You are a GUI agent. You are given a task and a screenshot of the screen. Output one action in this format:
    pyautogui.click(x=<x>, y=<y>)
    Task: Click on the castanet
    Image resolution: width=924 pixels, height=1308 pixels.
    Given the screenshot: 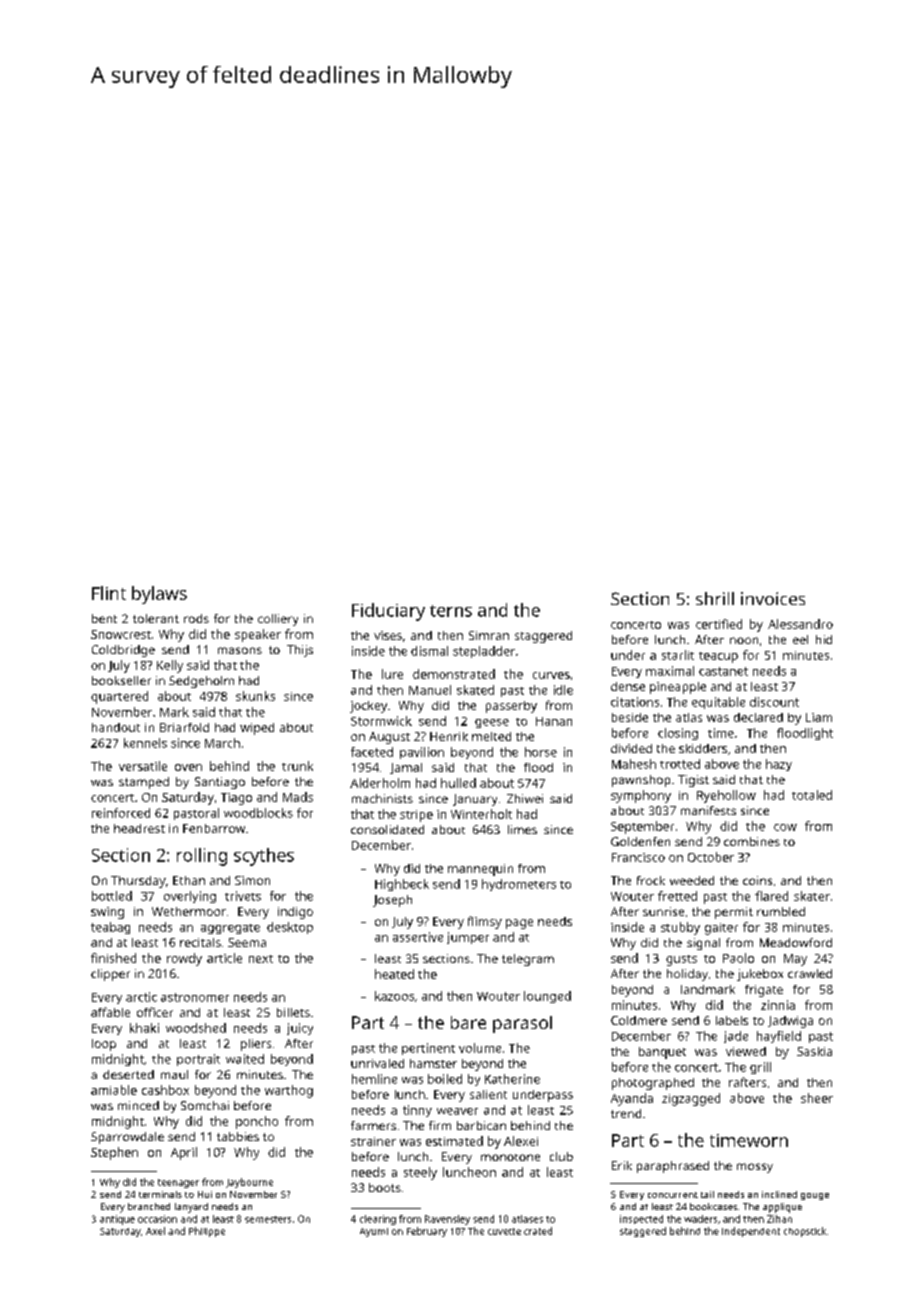 What is the action you would take?
    pyautogui.click(x=723, y=671)
